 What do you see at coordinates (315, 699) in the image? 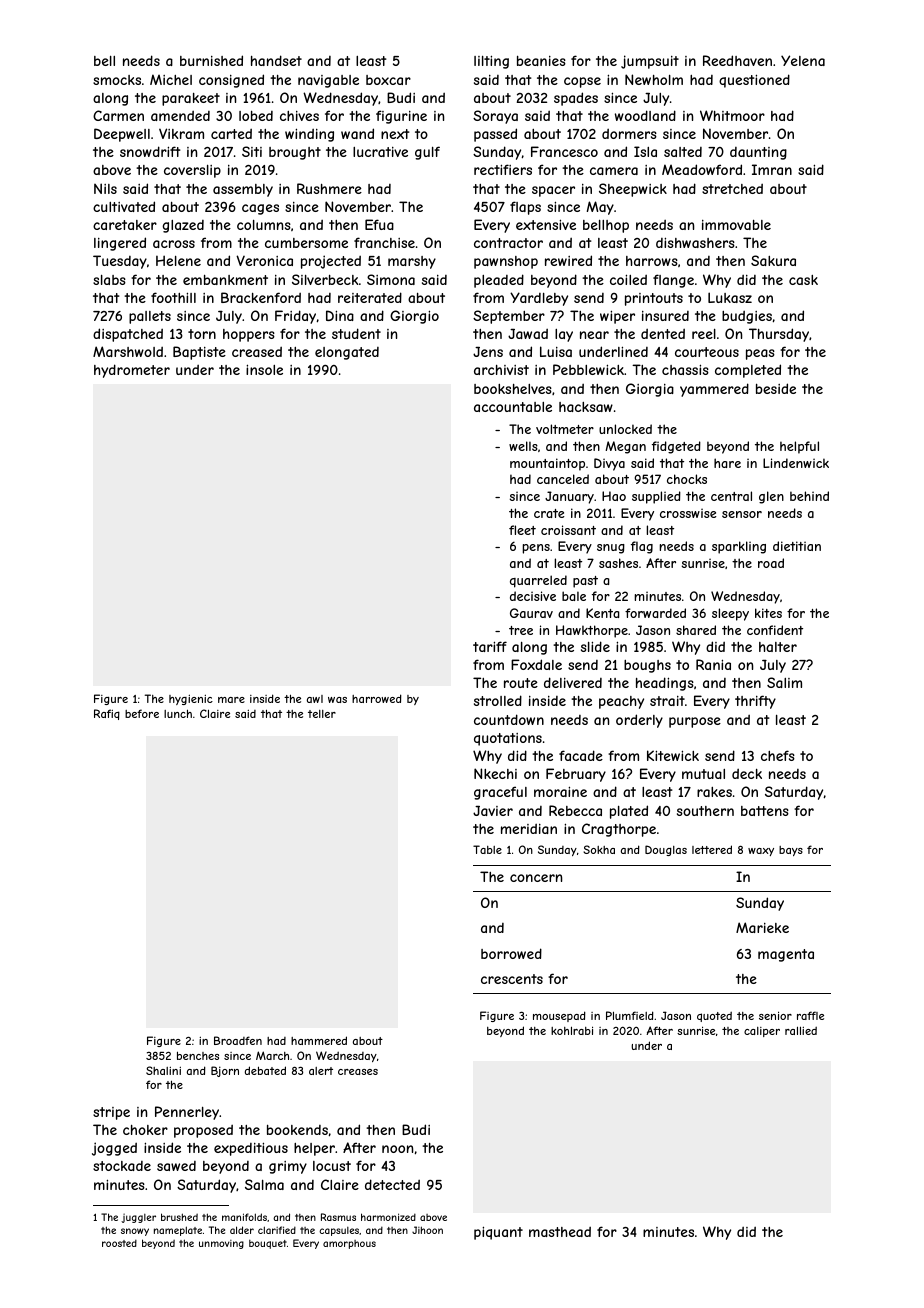
I see `awl` at bounding box center [315, 699].
